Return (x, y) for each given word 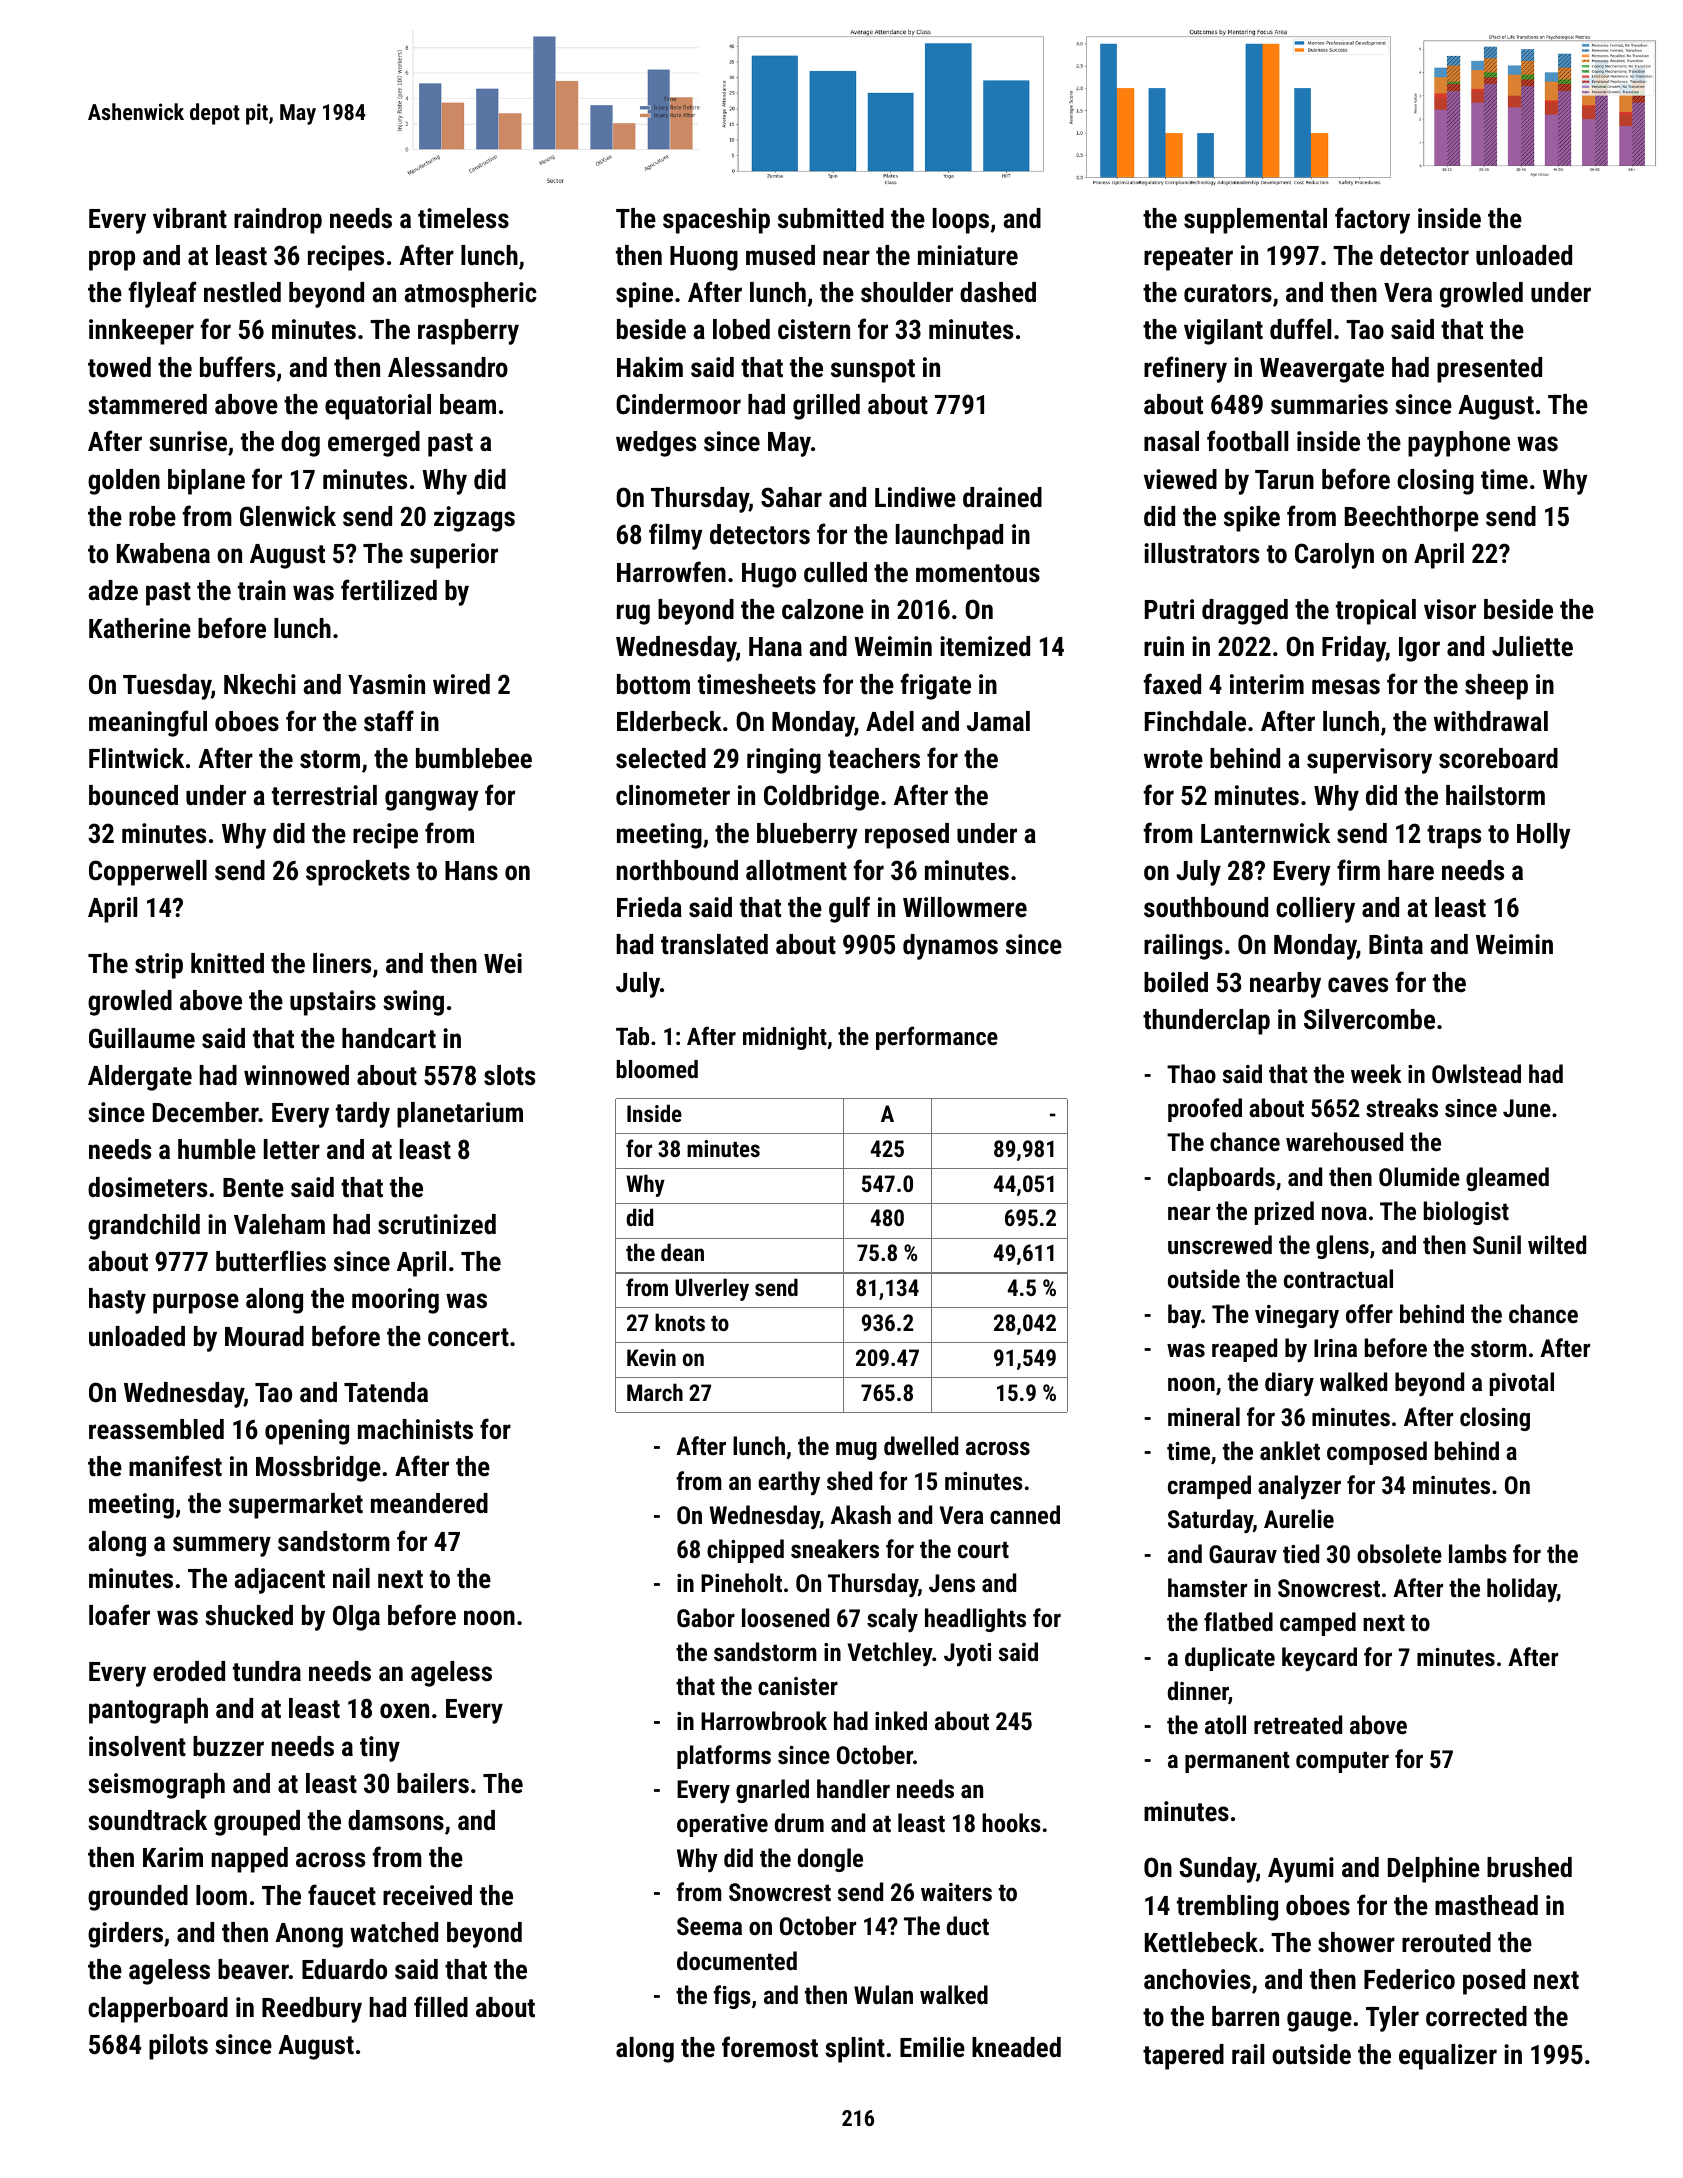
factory (1372, 220)
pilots (178, 2047)
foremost (770, 2047)
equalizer (1448, 2057)
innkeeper (141, 332)
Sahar (791, 497)
